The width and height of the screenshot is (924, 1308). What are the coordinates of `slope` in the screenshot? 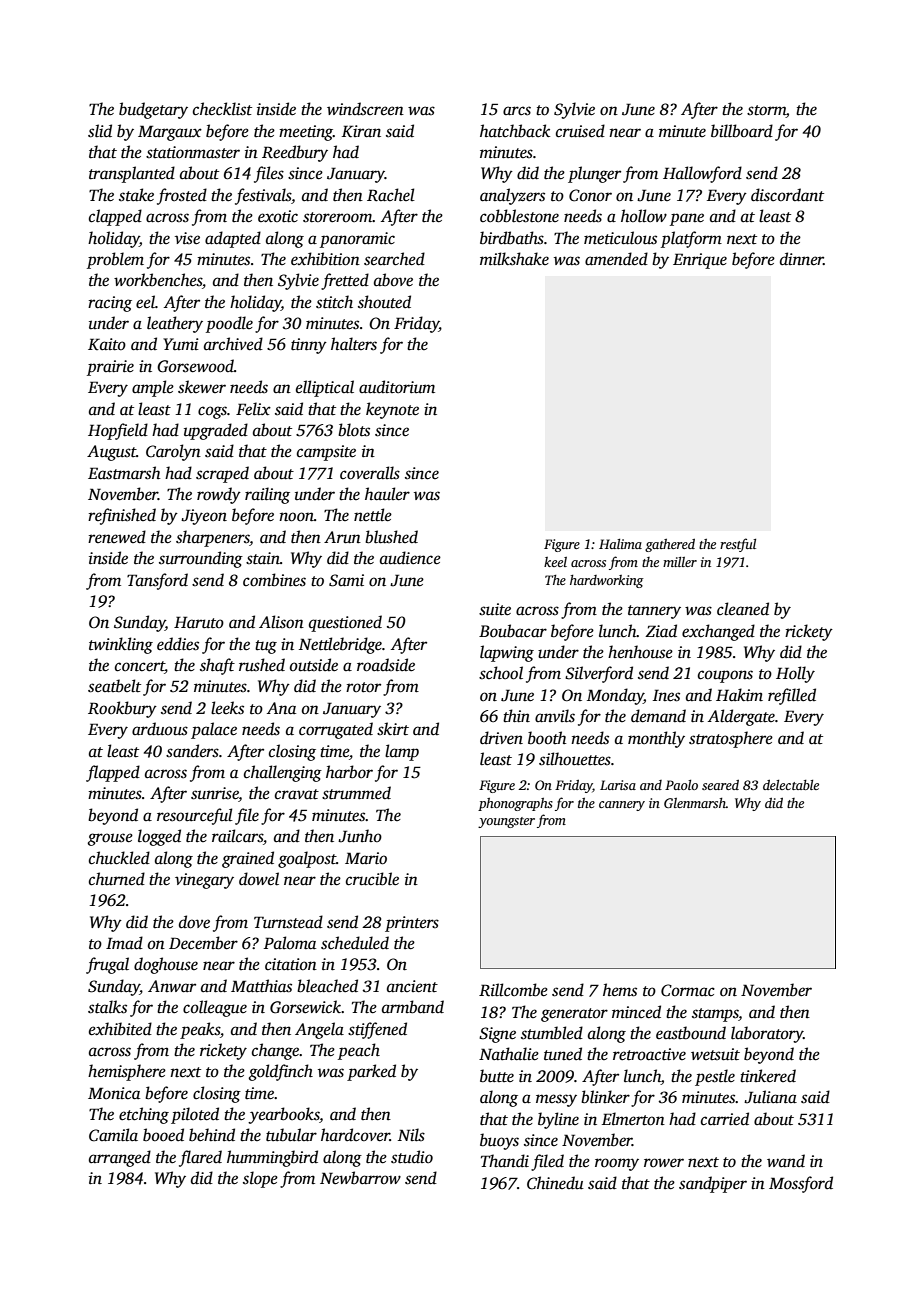 It's located at (260, 1179).
